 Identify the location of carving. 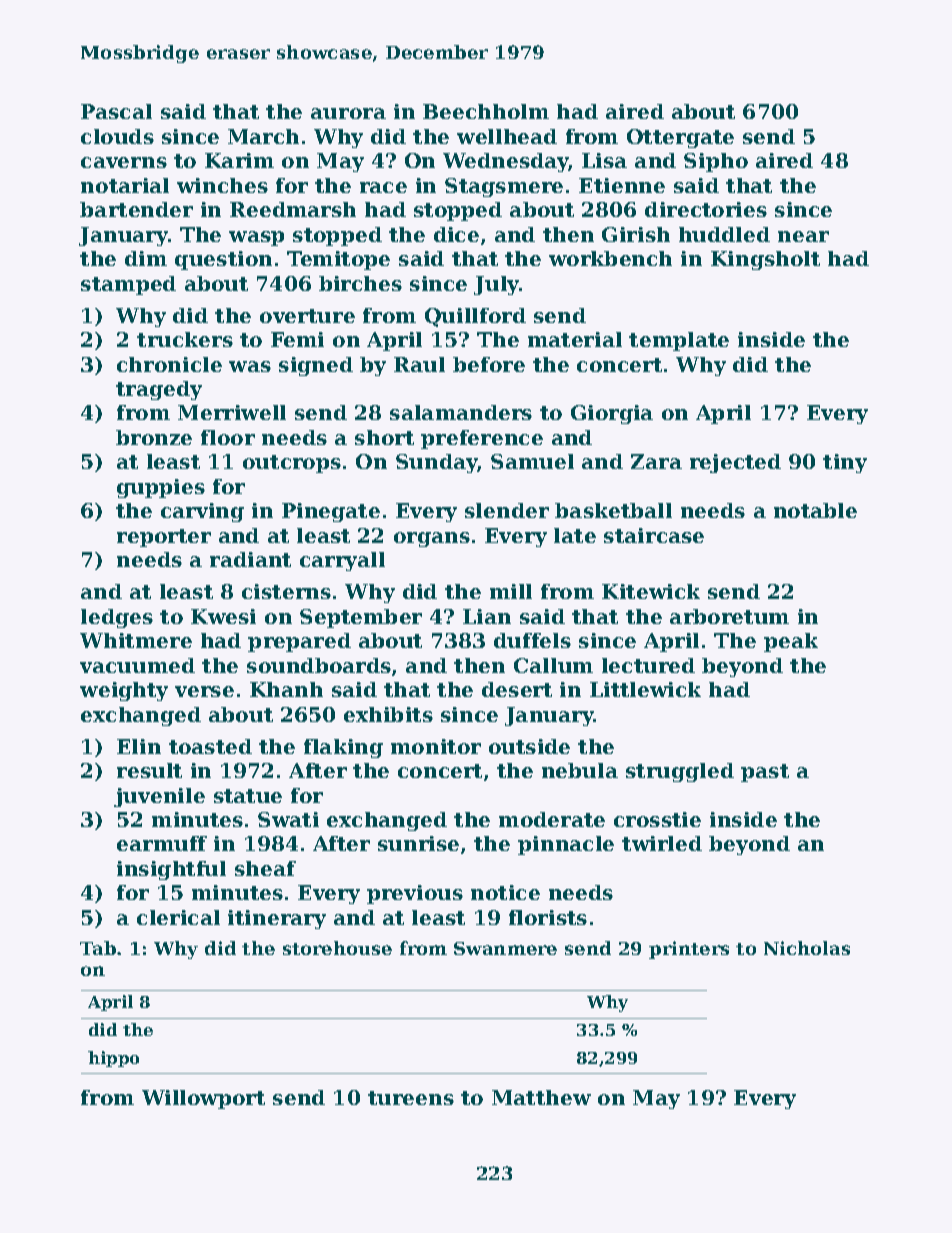
(202, 512).
